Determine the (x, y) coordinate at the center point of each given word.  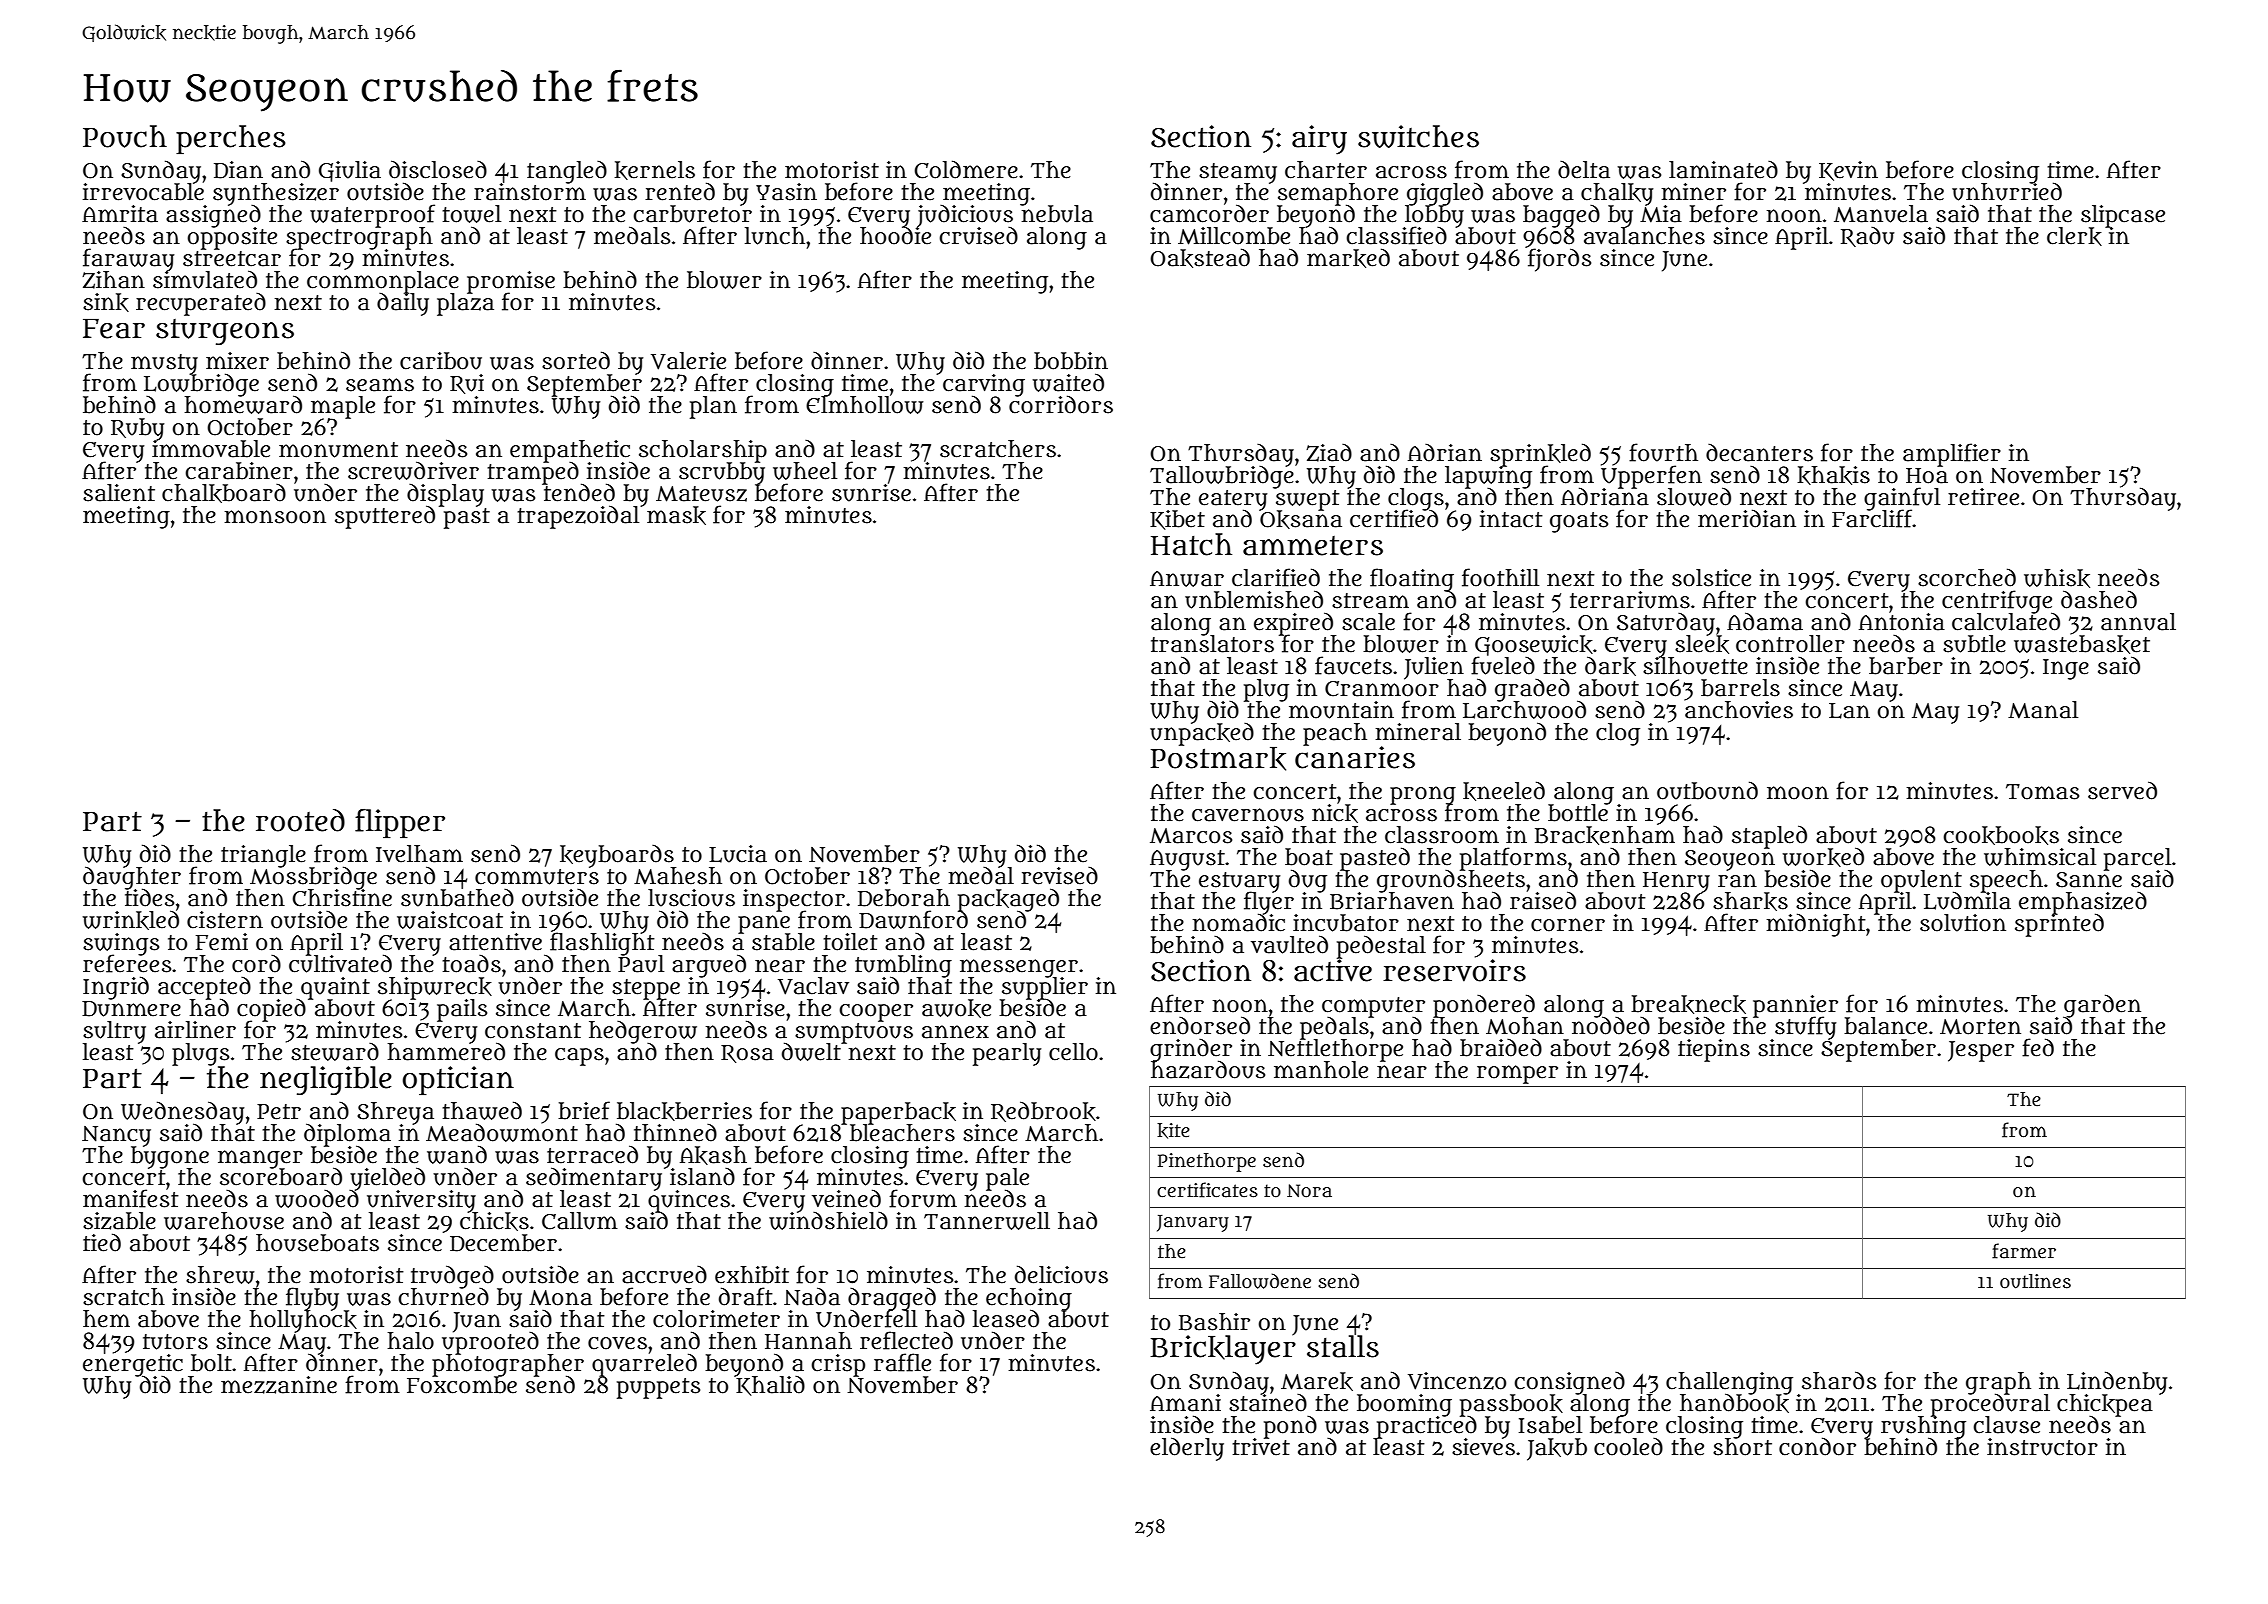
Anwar (1187, 579)
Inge (2066, 669)
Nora (1309, 1191)
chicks (494, 1221)
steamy (1238, 173)
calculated (2006, 622)
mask (676, 516)
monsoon (275, 517)
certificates (1207, 1190)
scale (1368, 622)
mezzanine (279, 1385)
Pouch (125, 136)
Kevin (1848, 171)
